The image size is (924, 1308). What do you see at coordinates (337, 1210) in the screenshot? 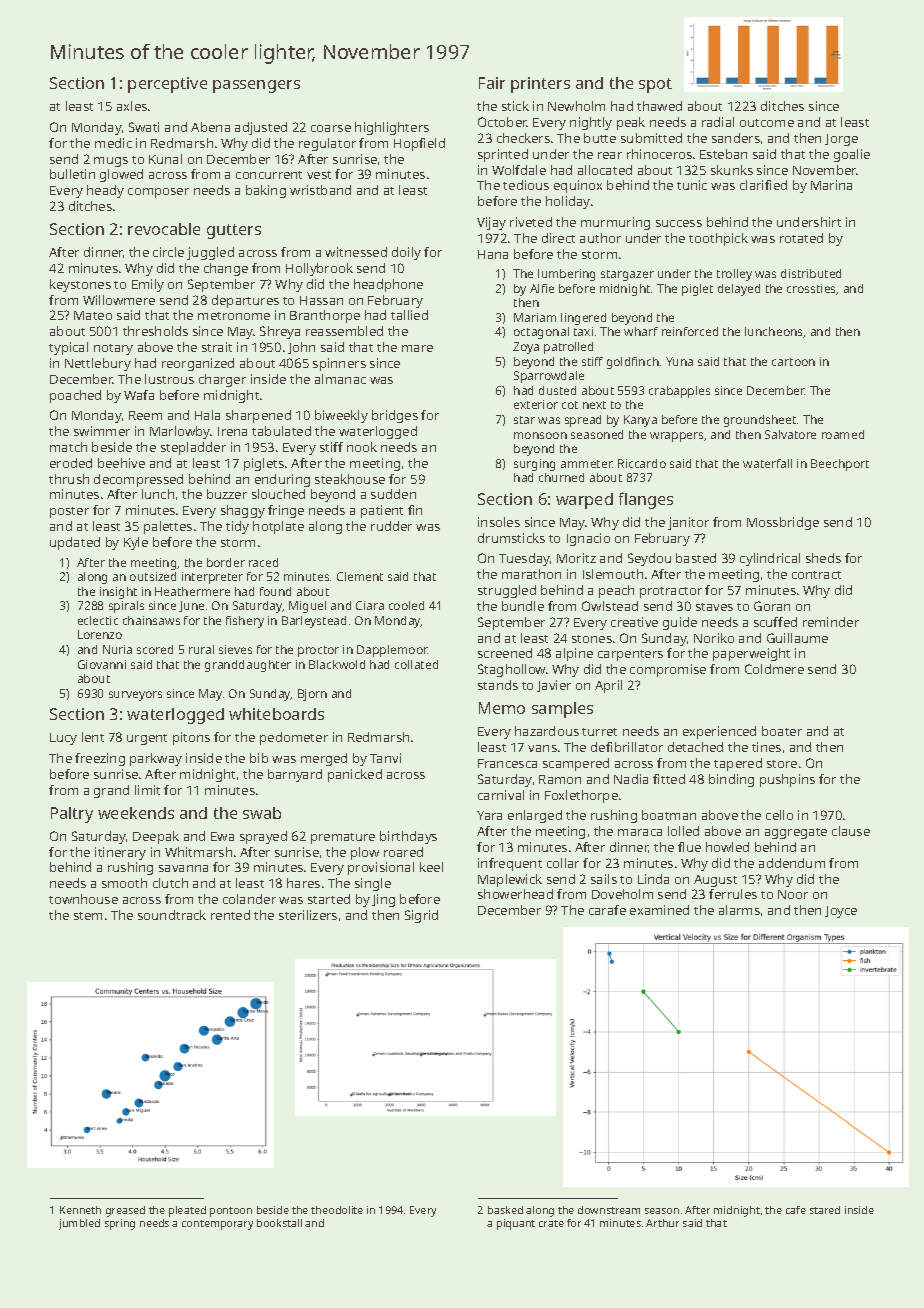
I see `theodolite` at bounding box center [337, 1210].
